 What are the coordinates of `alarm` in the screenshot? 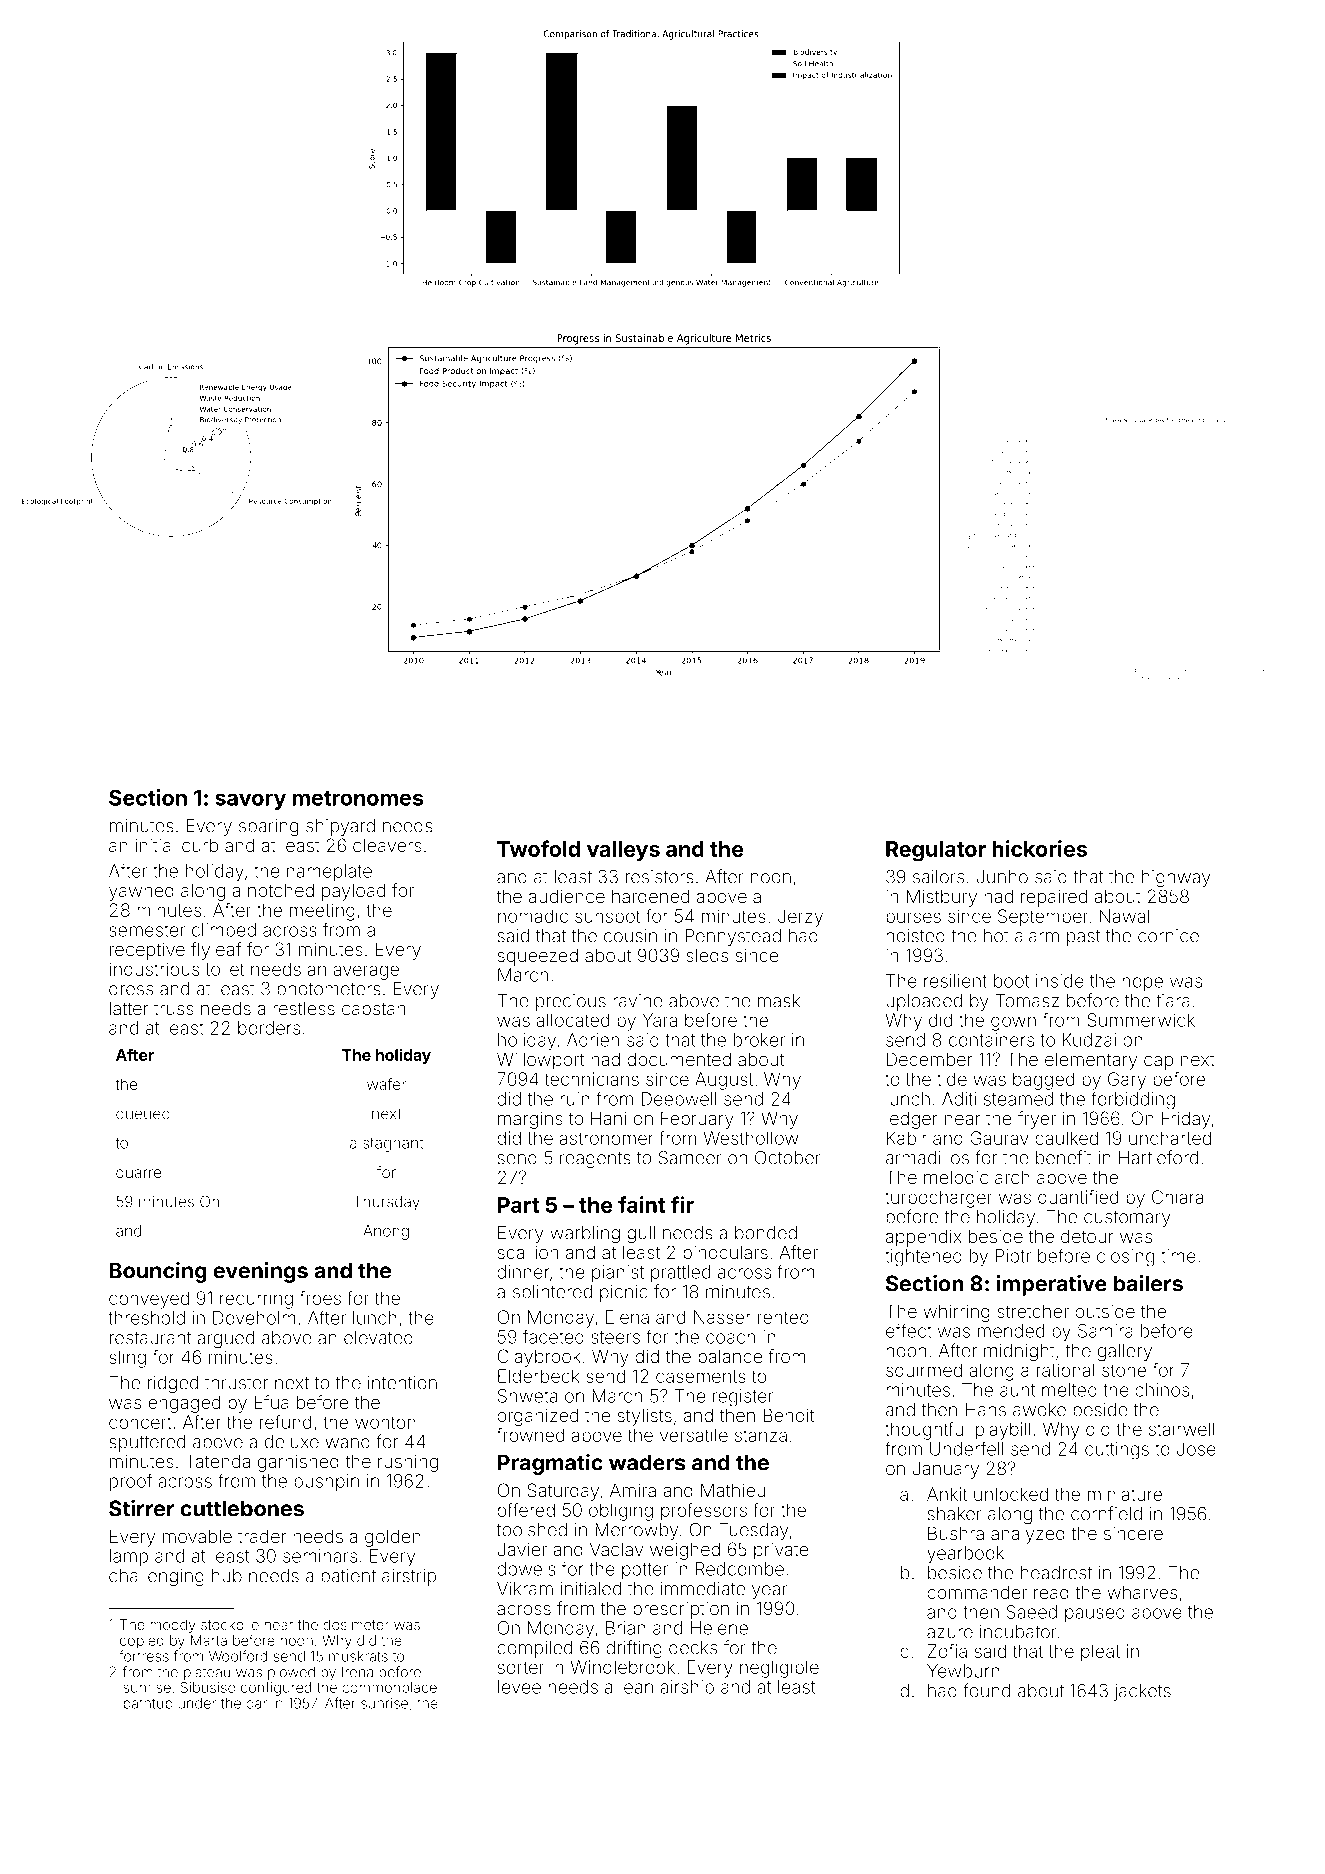 It's located at (1037, 936).
